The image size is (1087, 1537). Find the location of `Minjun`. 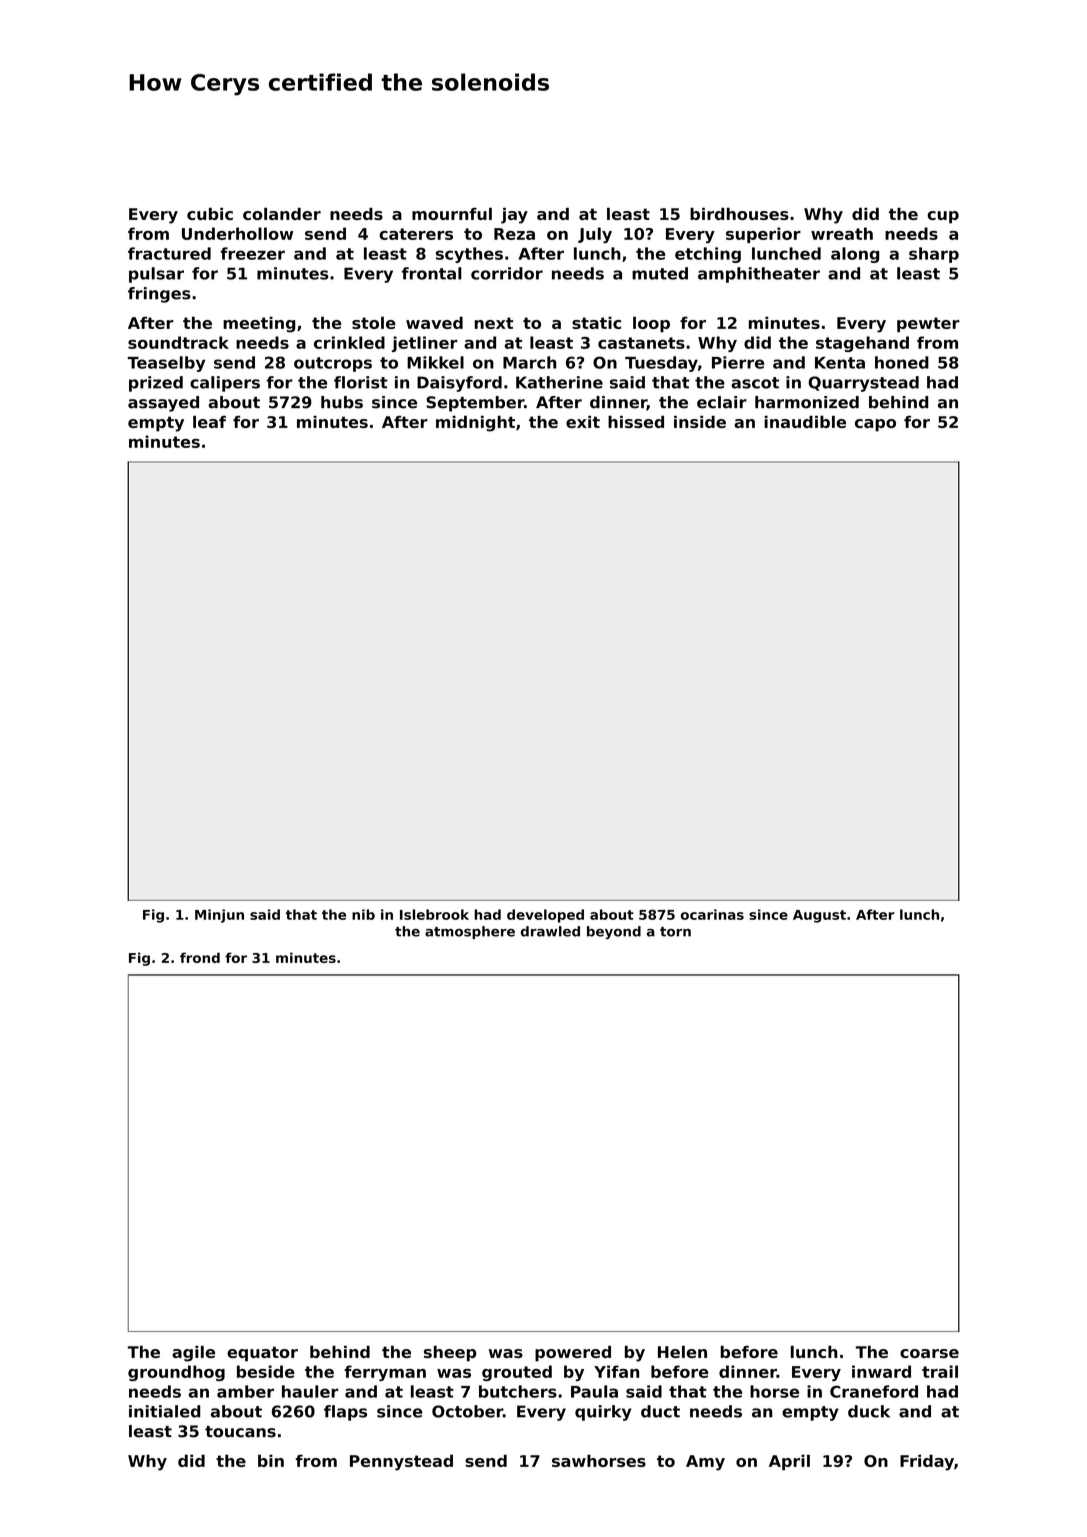

Minjun is located at coordinates (219, 916).
